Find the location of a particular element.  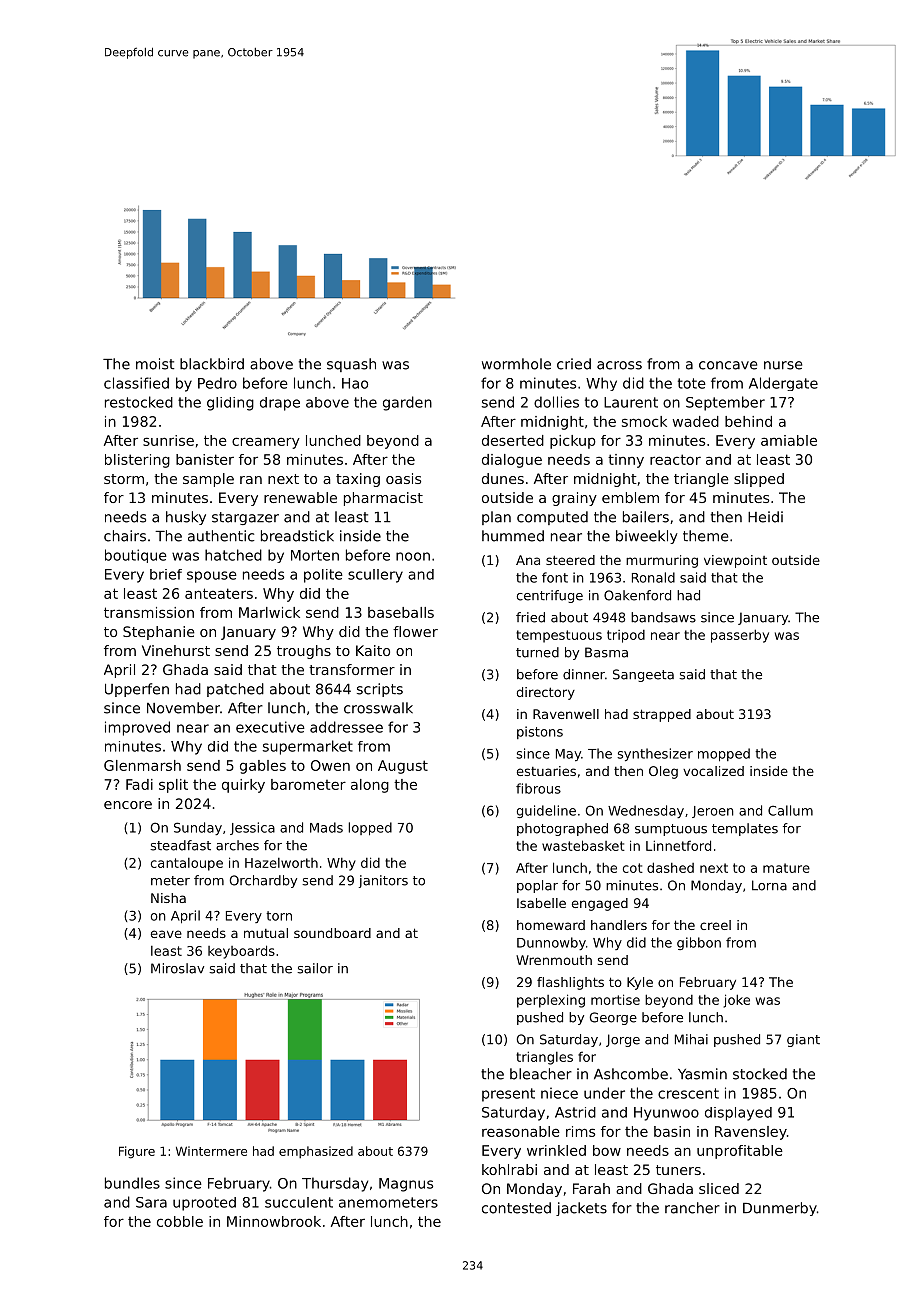

guideline is located at coordinates (546, 811).
